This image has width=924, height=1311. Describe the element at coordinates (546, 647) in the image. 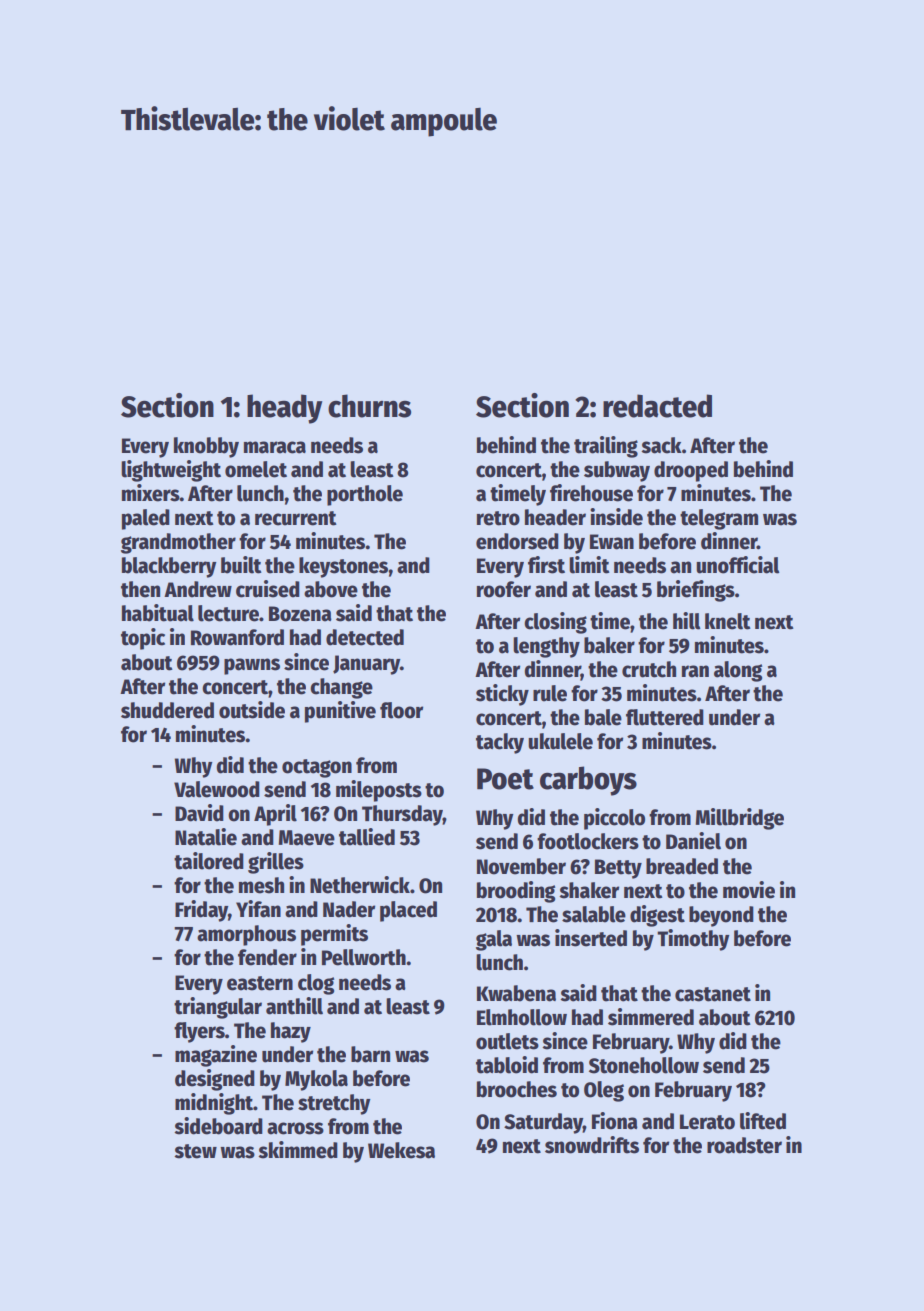

I see `lengthy` at that location.
